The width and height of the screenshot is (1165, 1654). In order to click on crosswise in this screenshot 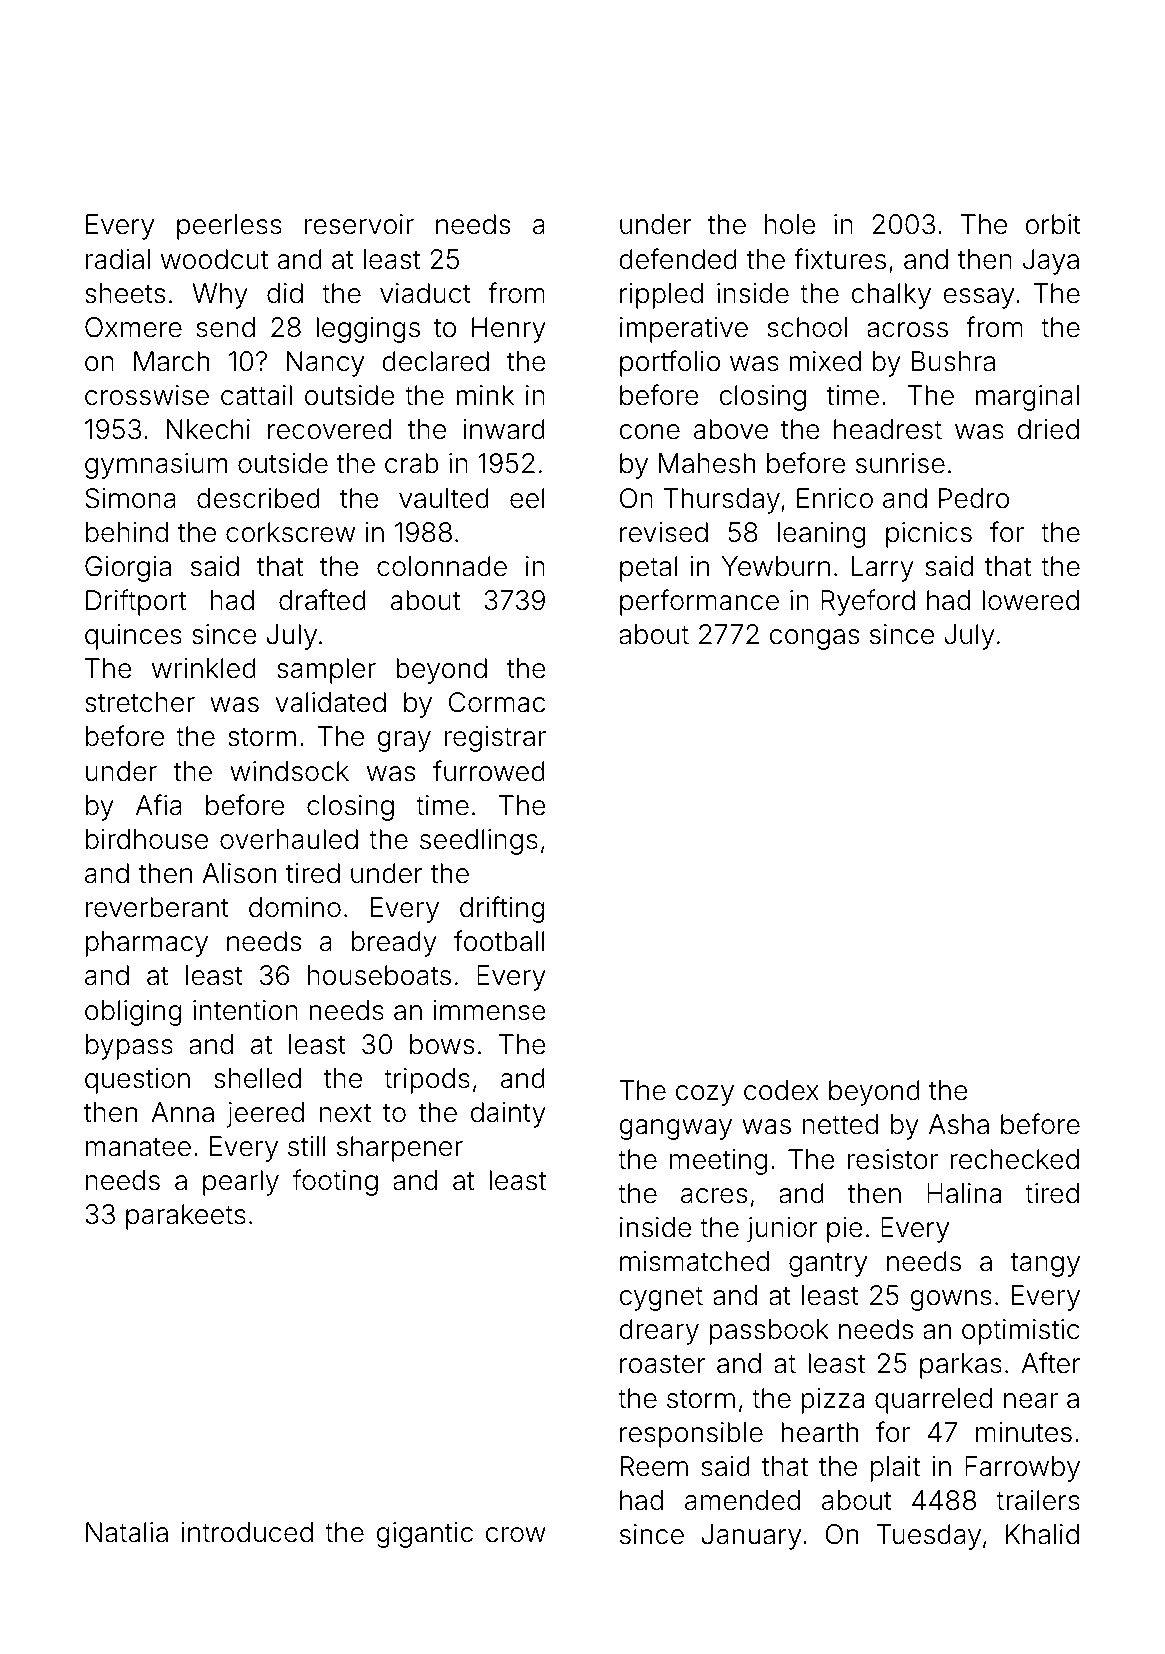, I will do `click(147, 395)`.
